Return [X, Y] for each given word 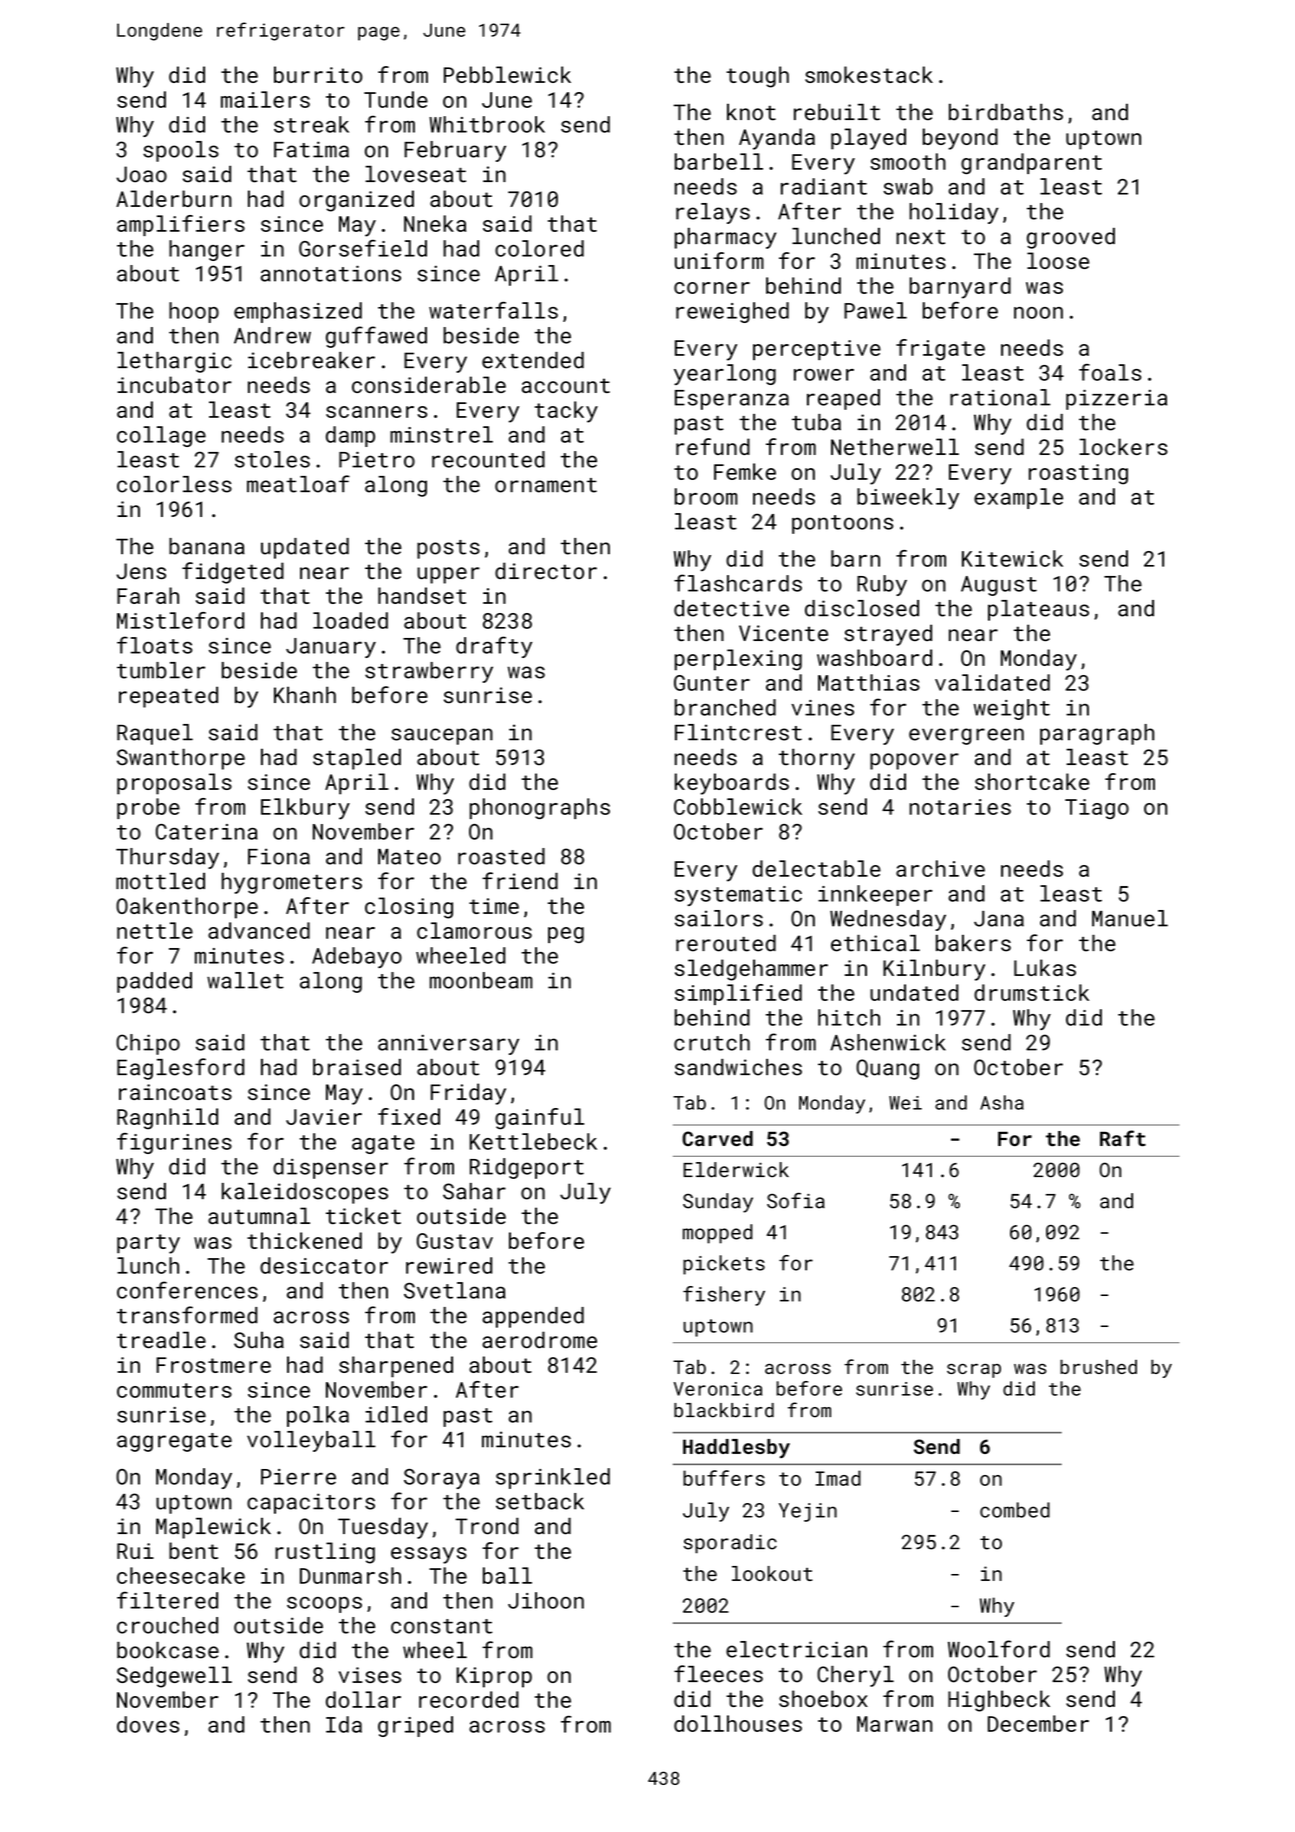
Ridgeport [527, 1168]
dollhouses [738, 1723]
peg [566, 935]
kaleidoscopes [305, 1193]
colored [539, 248]
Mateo [409, 857]
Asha [1002, 1102]
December [1038, 1723]
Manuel [1130, 918]
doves [148, 1724]
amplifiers [181, 225]
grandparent [1031, 163]
